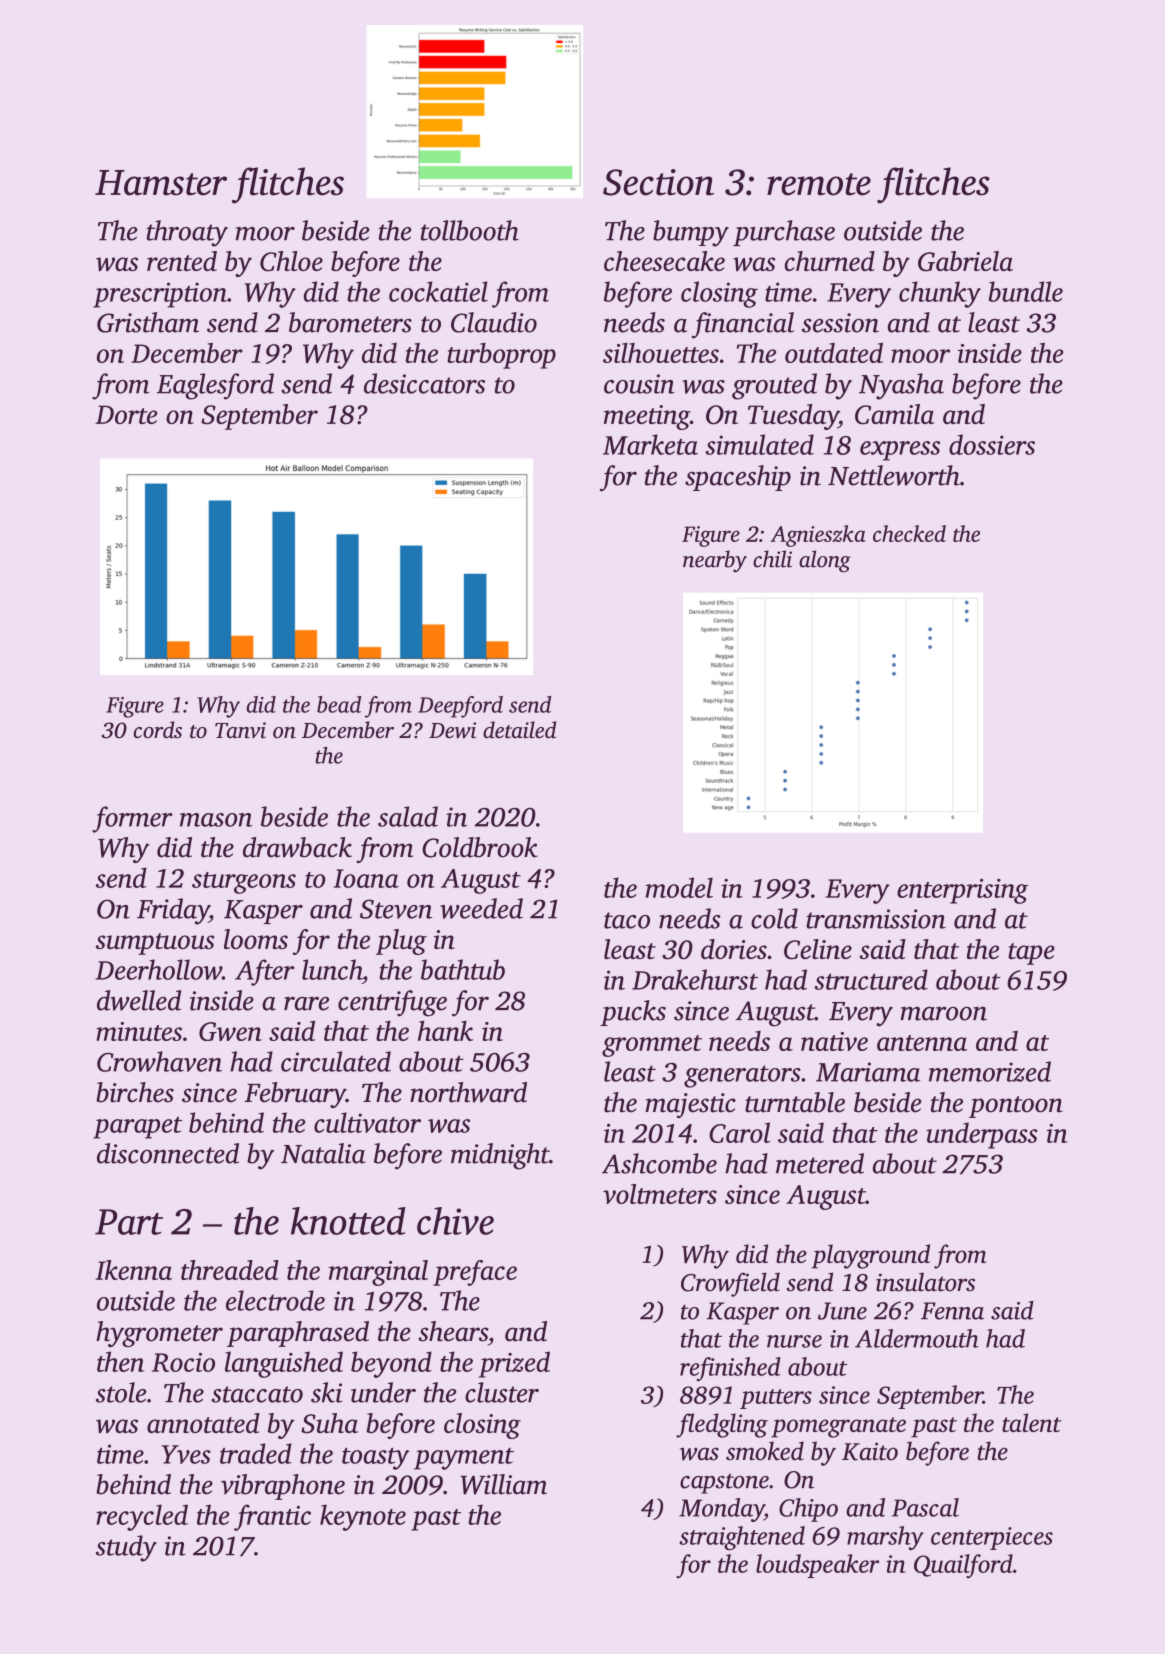 The image size is (1165, 1654). I want to click on rare, so click(306, 1004).
